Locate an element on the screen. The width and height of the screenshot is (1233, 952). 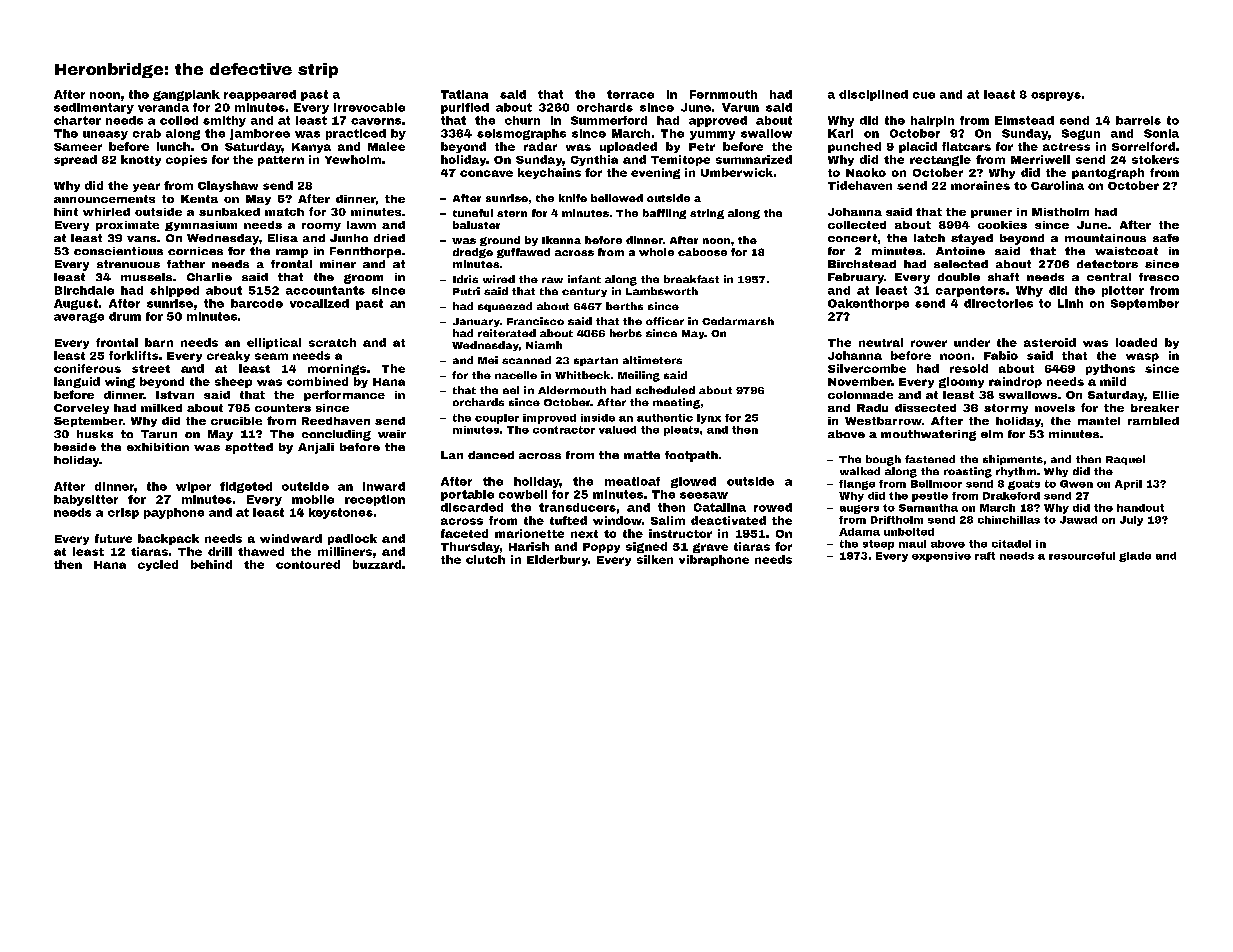
Elderbury is located at coordinates (557, 560).
